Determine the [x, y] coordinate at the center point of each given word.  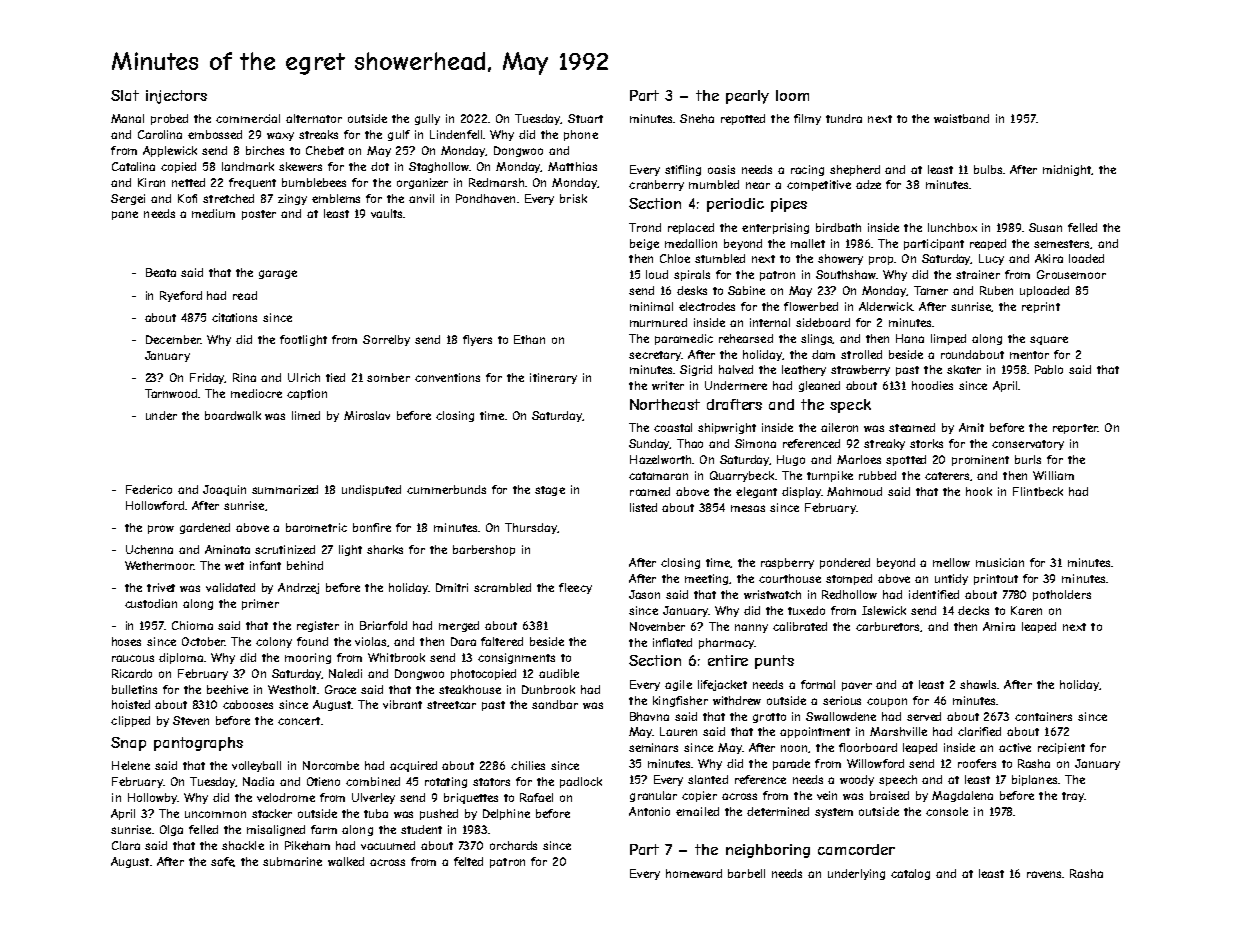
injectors [176, 97]
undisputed [371, 490]
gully [427, 119]
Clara [126, 845]
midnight [1067, 170]
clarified [979, 731]
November [657, 626]
